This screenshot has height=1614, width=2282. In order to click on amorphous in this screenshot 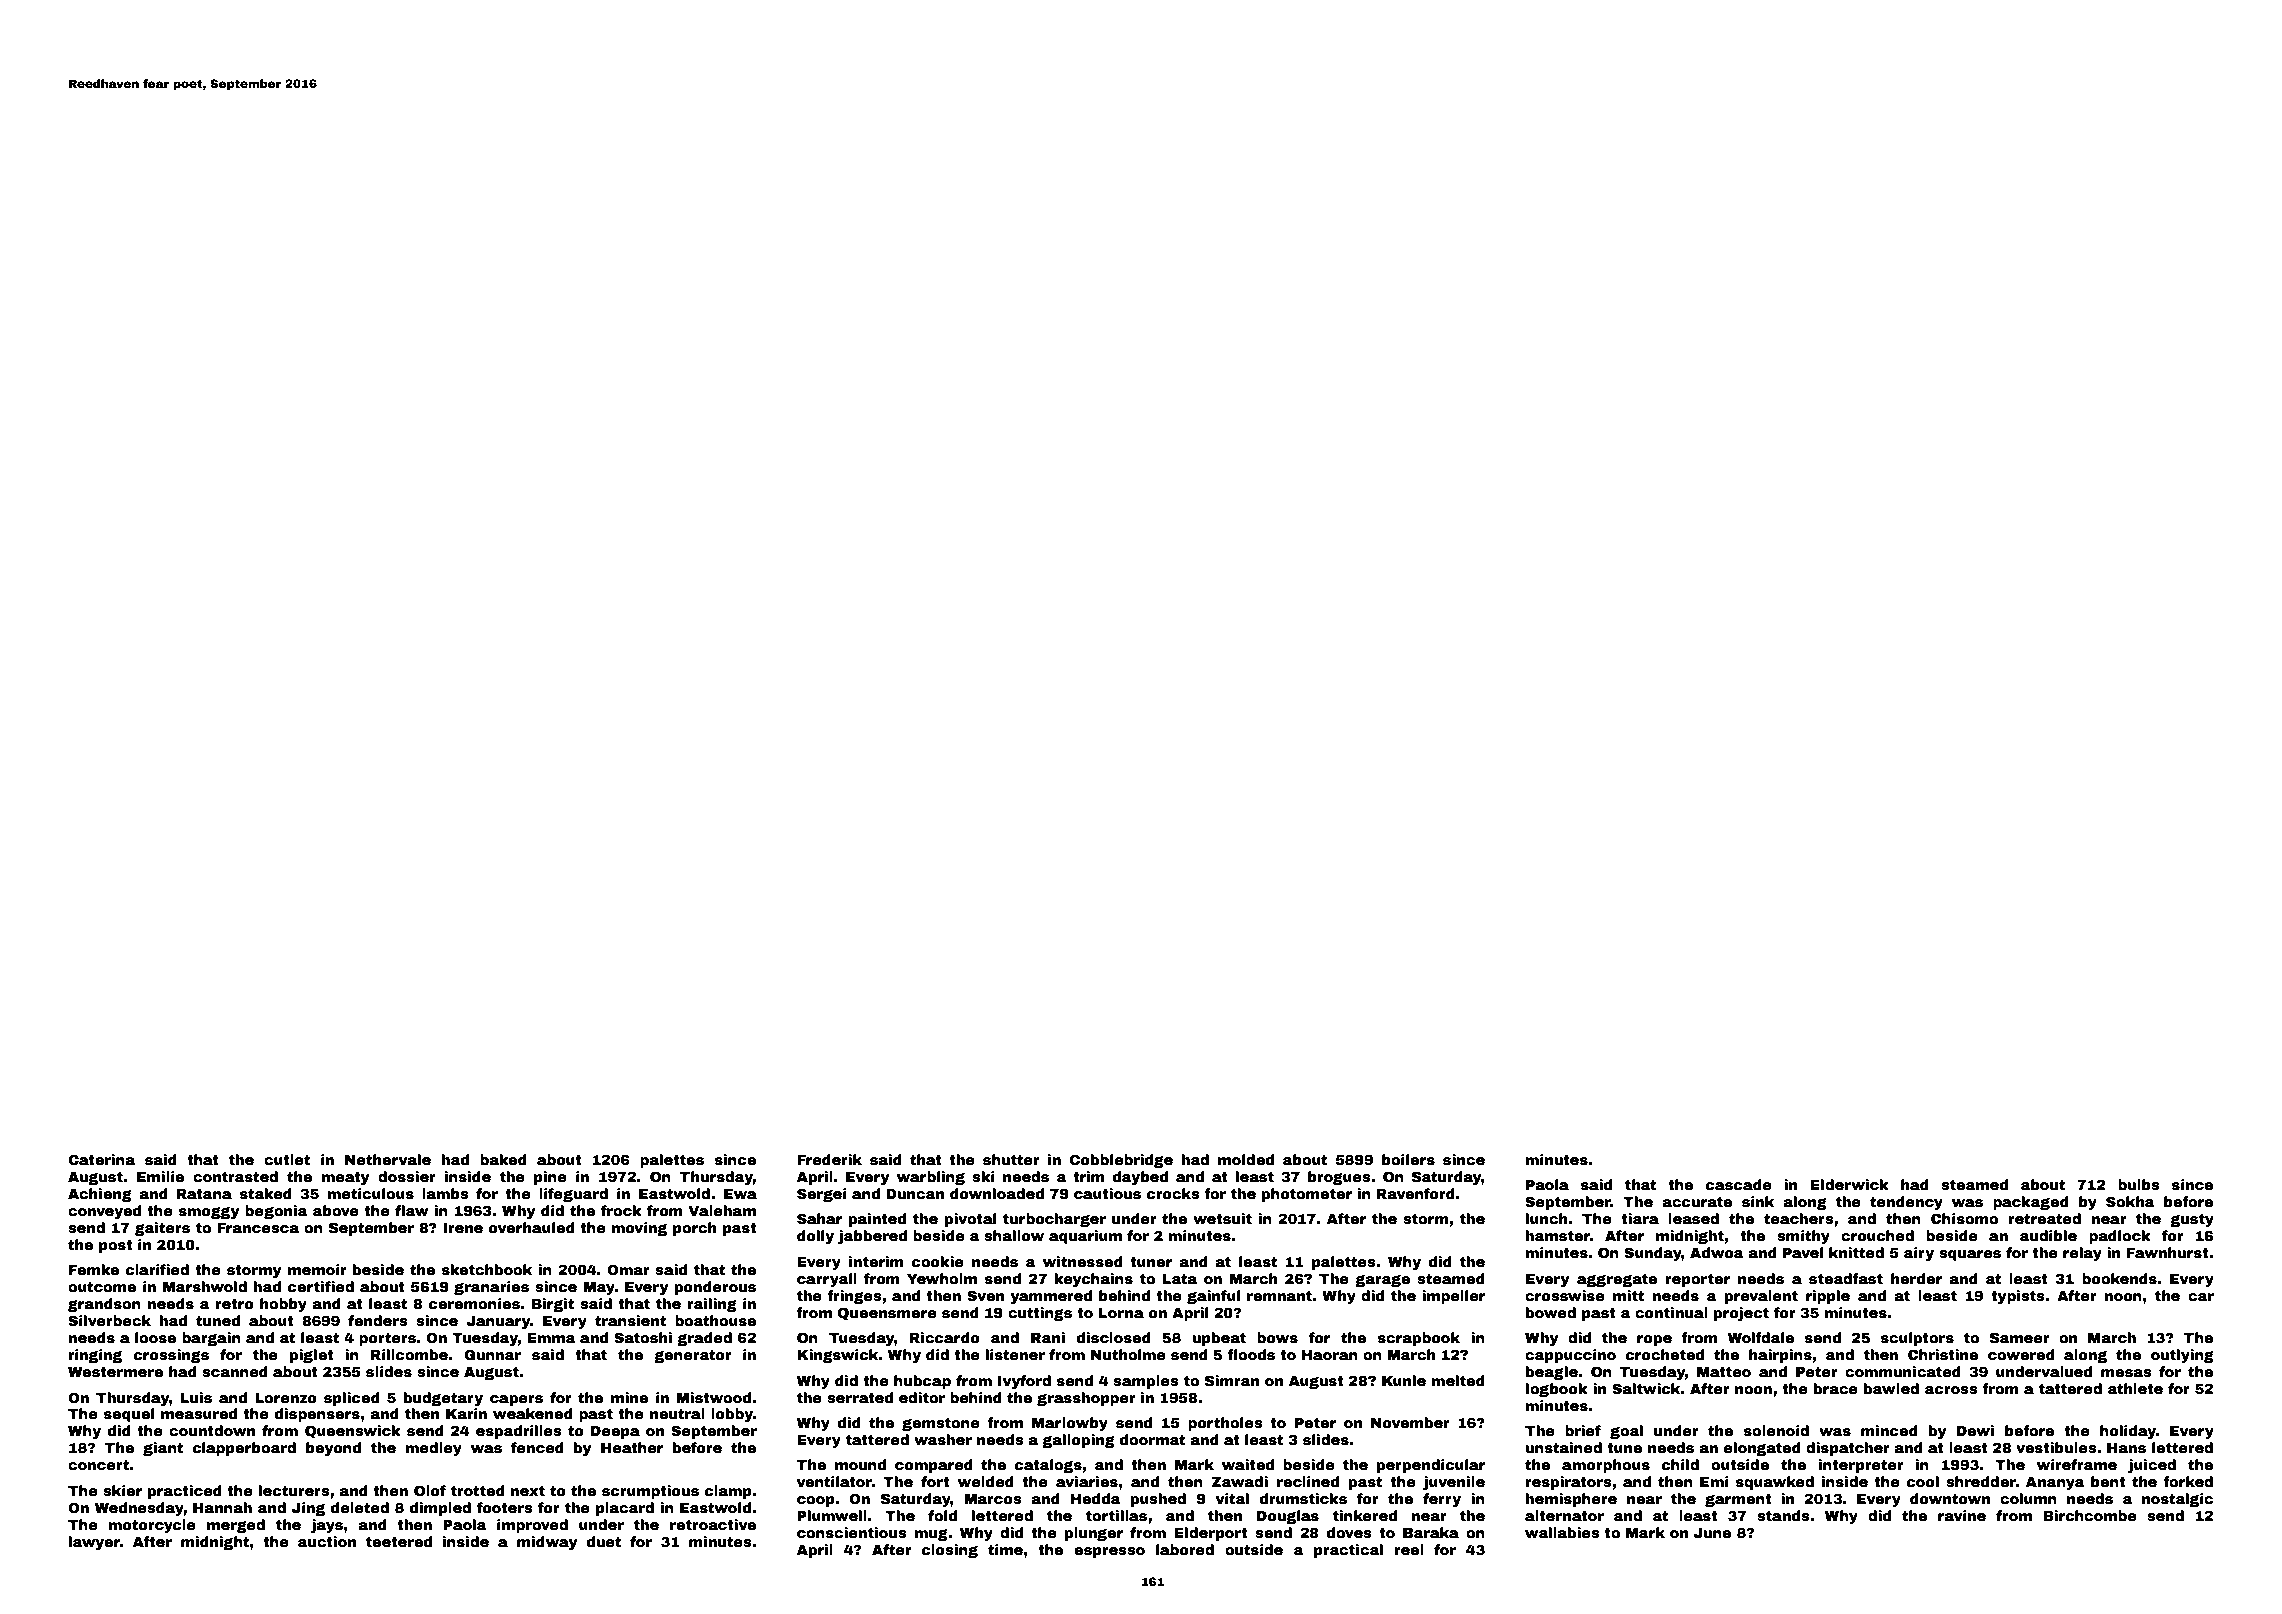, I will do `click(1606, 1466)`.
